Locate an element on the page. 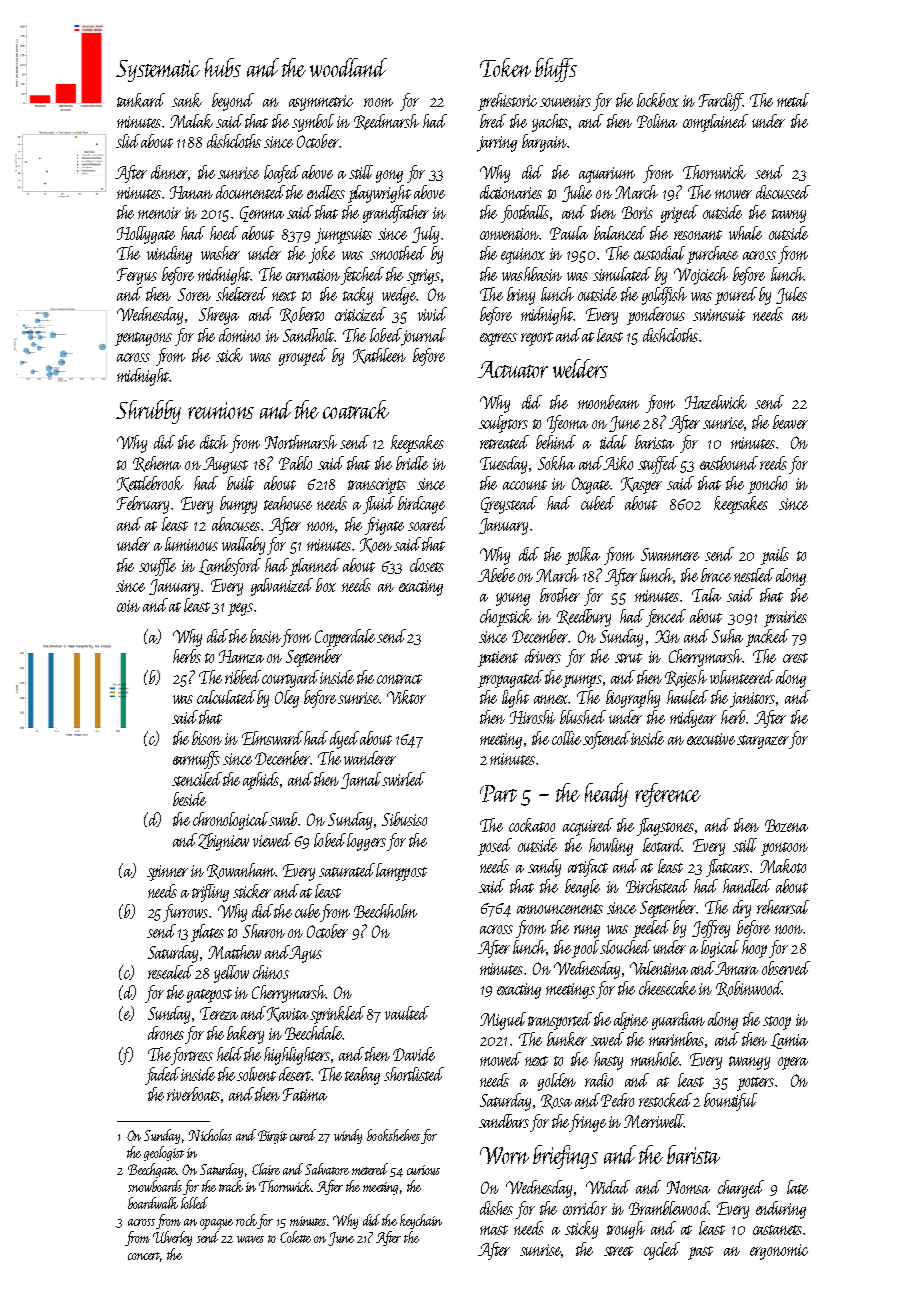 The image size is (924, 1308). Swanmere is located at coordinates (670, 554).
